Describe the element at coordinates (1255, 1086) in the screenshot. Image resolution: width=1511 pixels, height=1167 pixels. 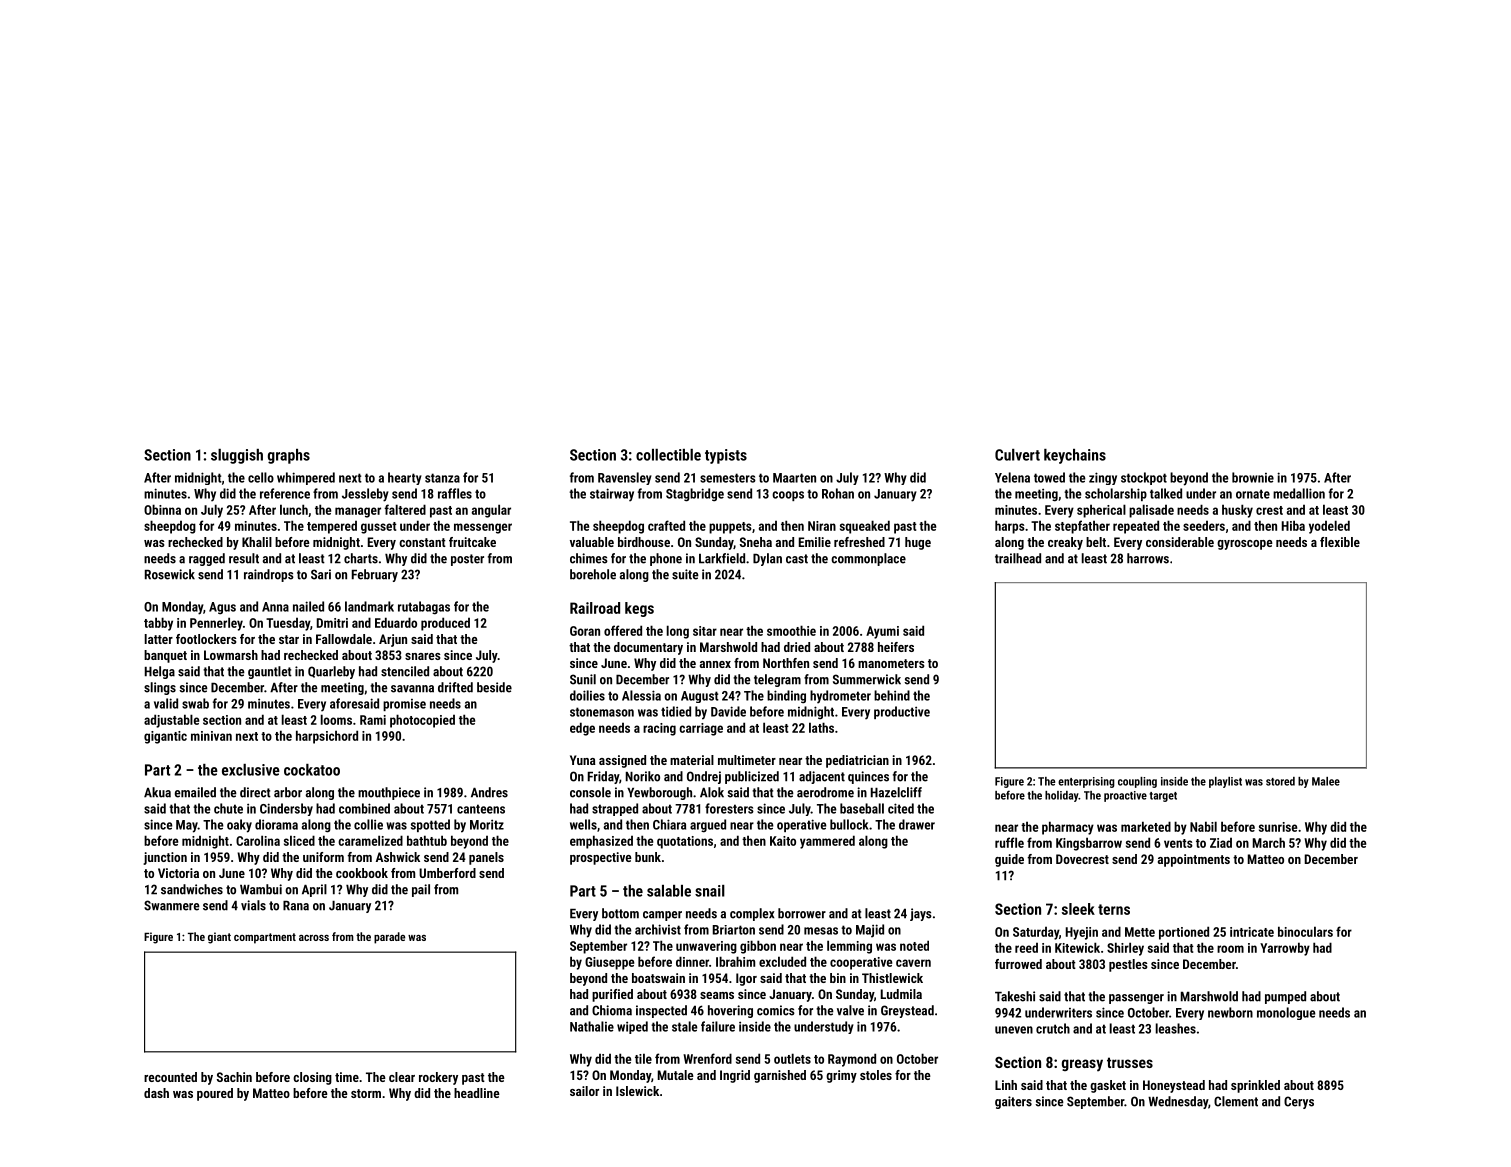
I see `sprinkled` at that location.
